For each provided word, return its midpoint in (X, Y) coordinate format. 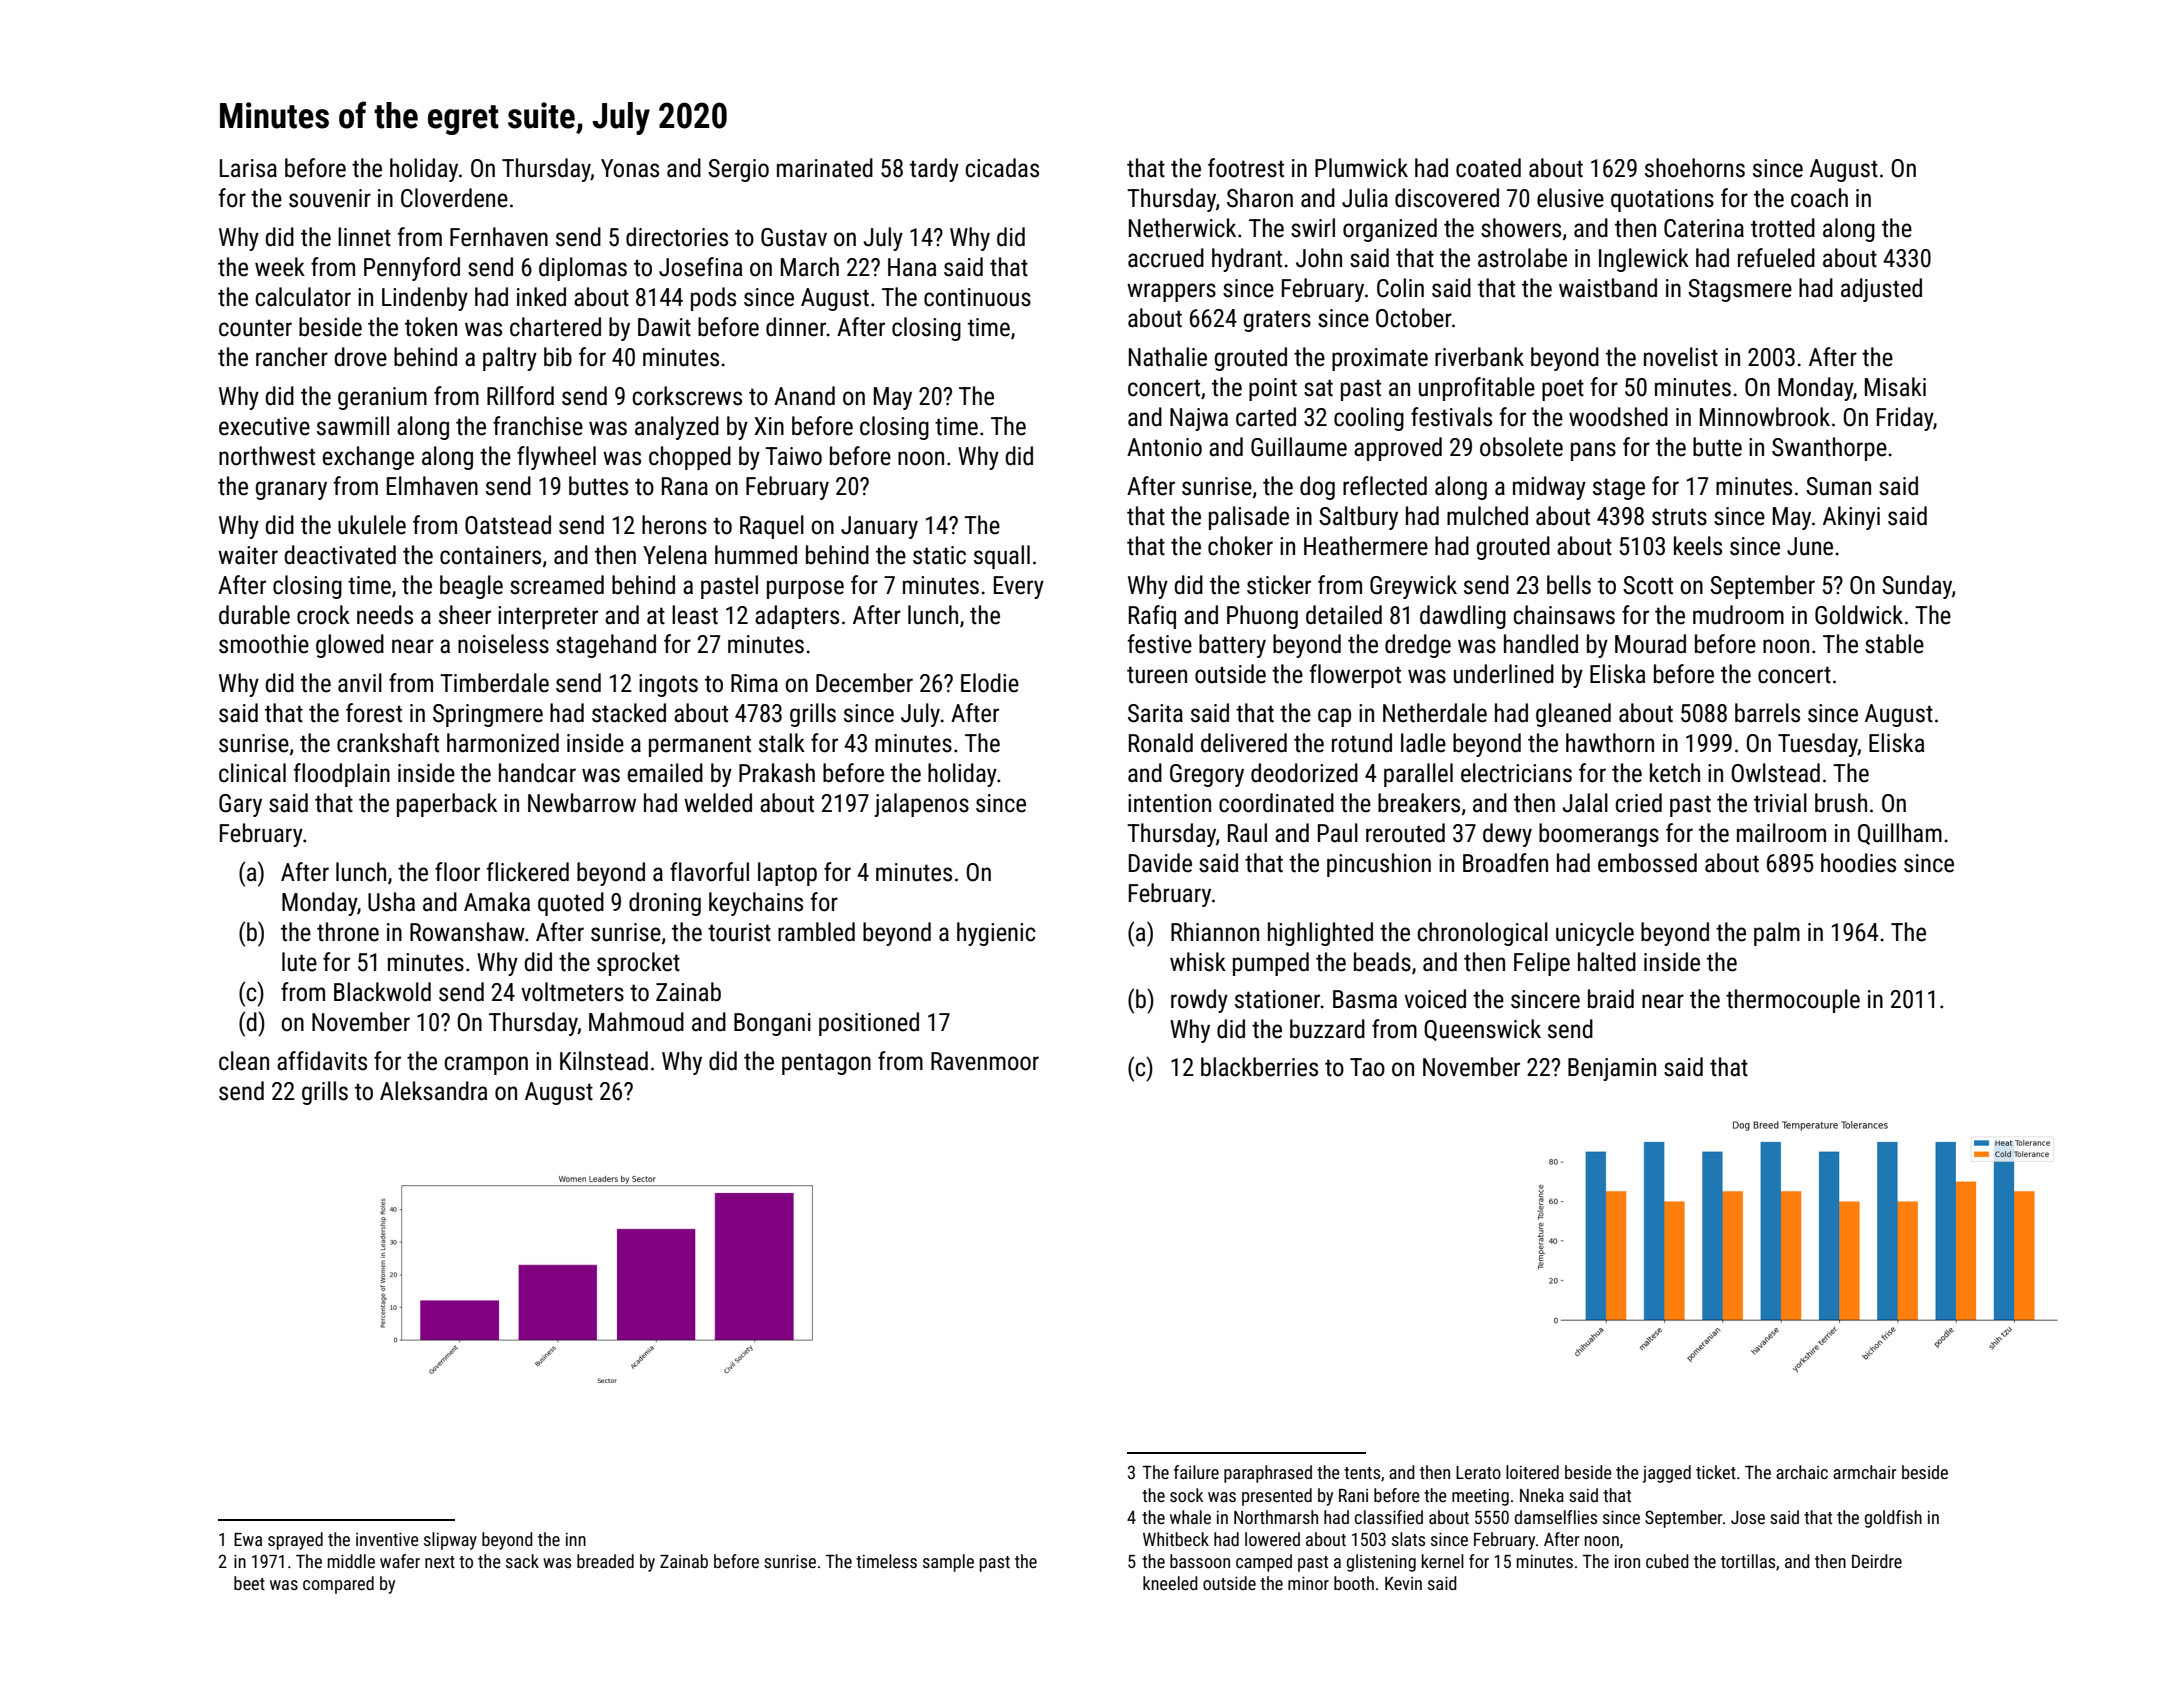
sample (948, 1563)
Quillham (1900, 834)
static (939, 555)
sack (522, 1561)
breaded (605, 1561)
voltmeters (572, 992)
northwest (267, 456)
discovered (1447, 198)
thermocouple (1793, 1001)
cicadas (1002, 168)
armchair (1864, 1472)
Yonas (630, 168)
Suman (1838, 486)
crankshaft (388, 743)
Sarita (1155, 713)
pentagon (826, 1064)
